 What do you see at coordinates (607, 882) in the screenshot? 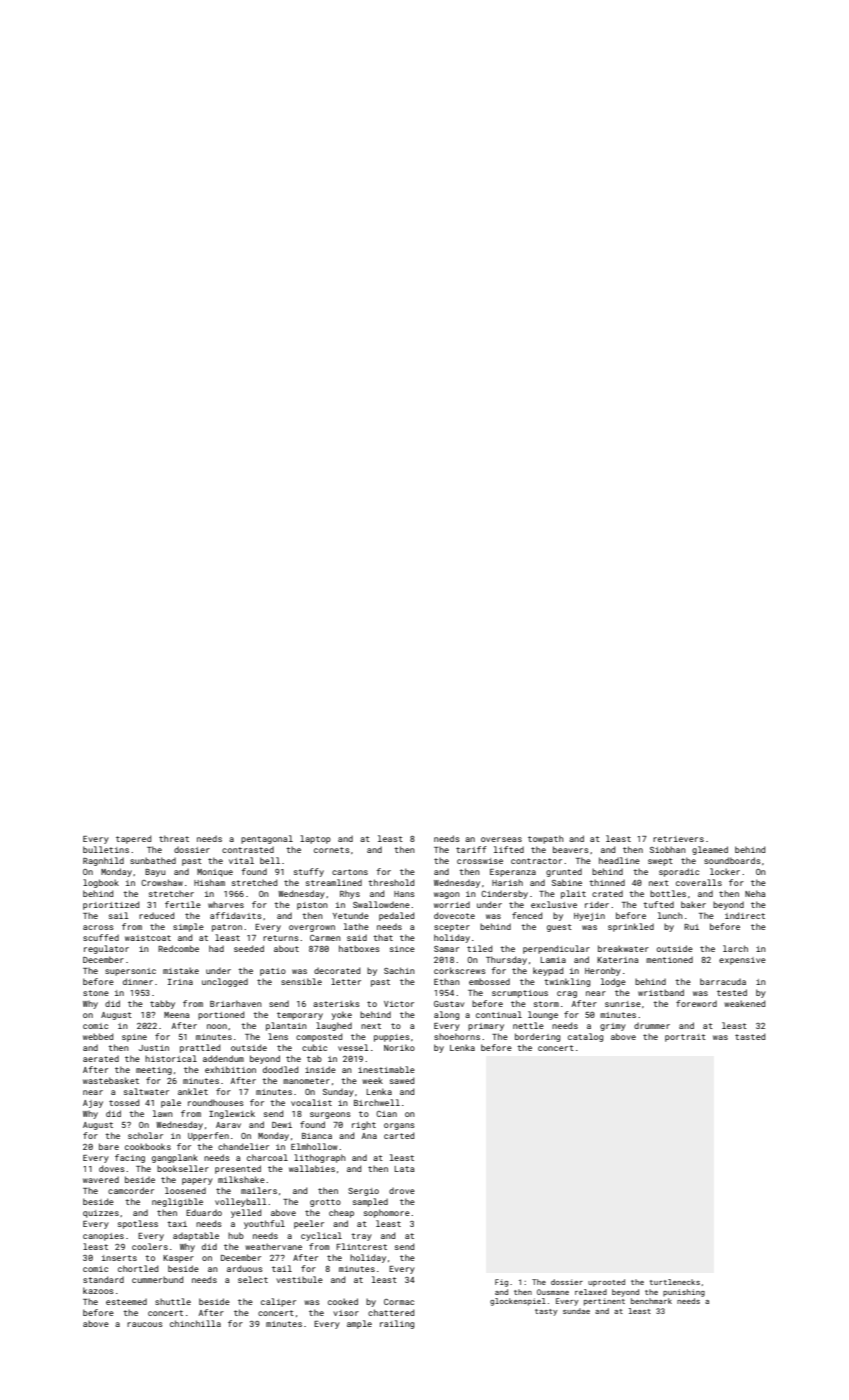
I see `thinned` at bounding box center [607, 882].
